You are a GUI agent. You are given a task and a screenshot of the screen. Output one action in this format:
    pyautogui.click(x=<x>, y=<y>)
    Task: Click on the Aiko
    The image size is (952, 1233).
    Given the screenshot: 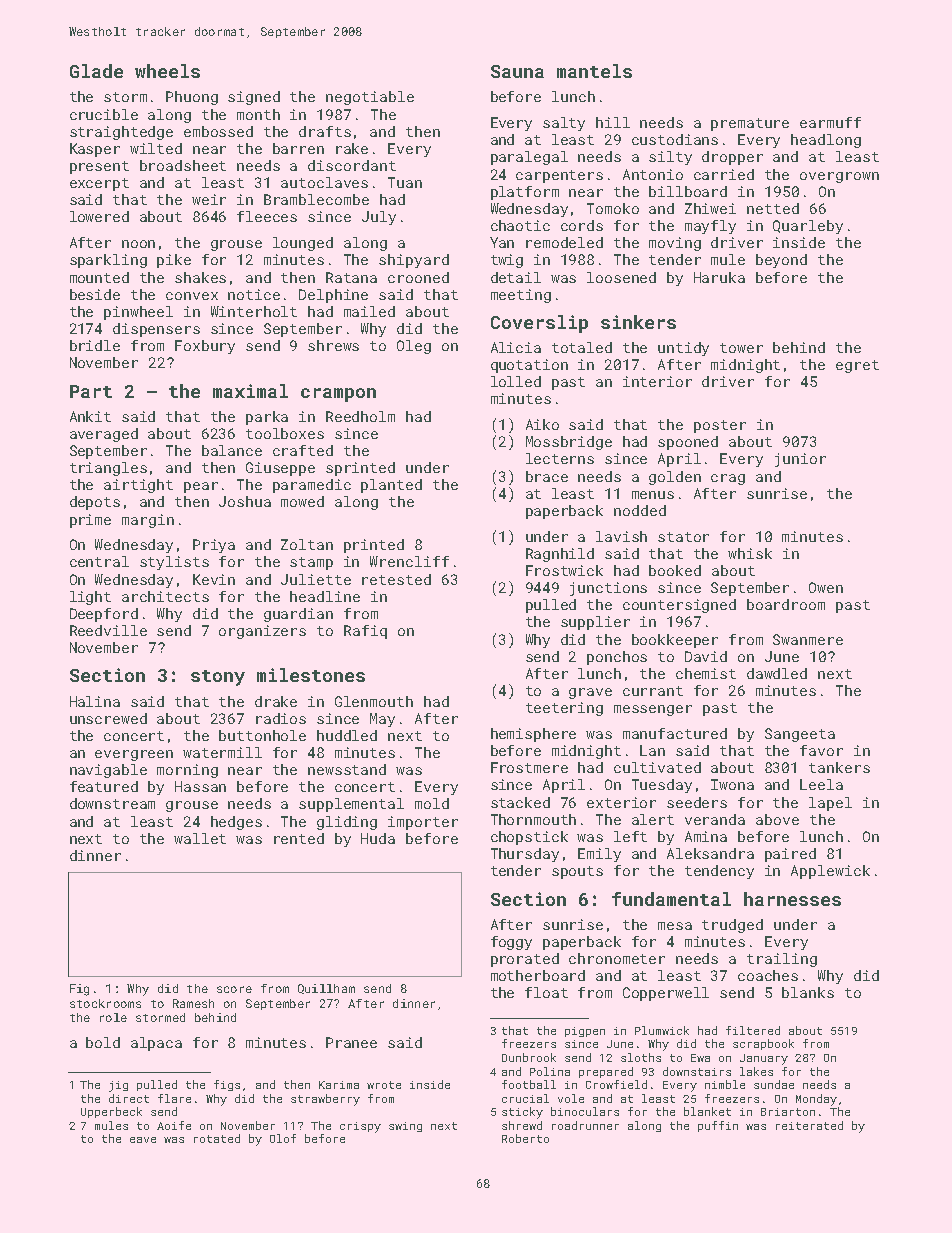 What is the action you would take?
    pyautogui.click(x=542, y=424)
